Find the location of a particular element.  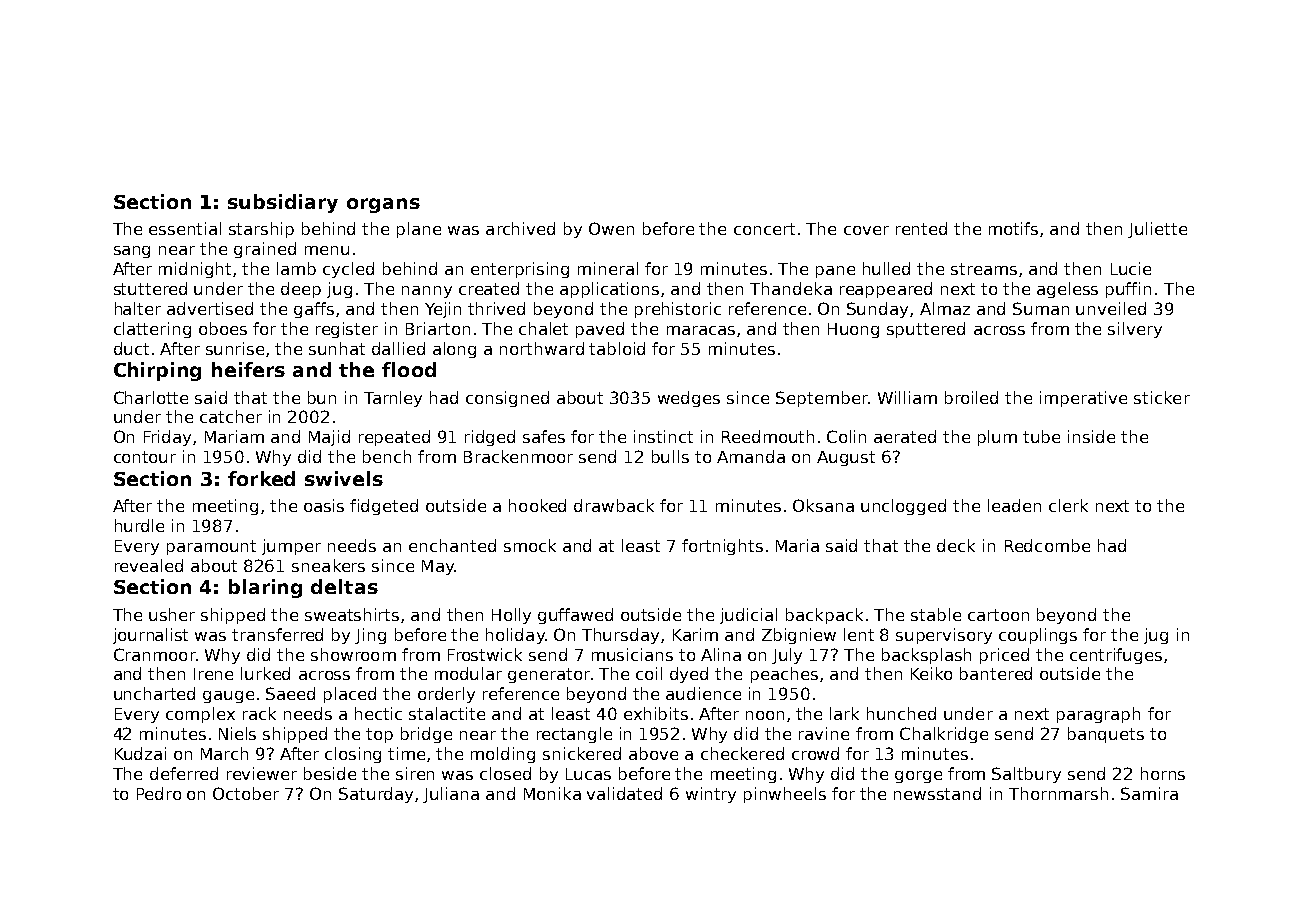

sticker is located at coordinates (1162, 397).
